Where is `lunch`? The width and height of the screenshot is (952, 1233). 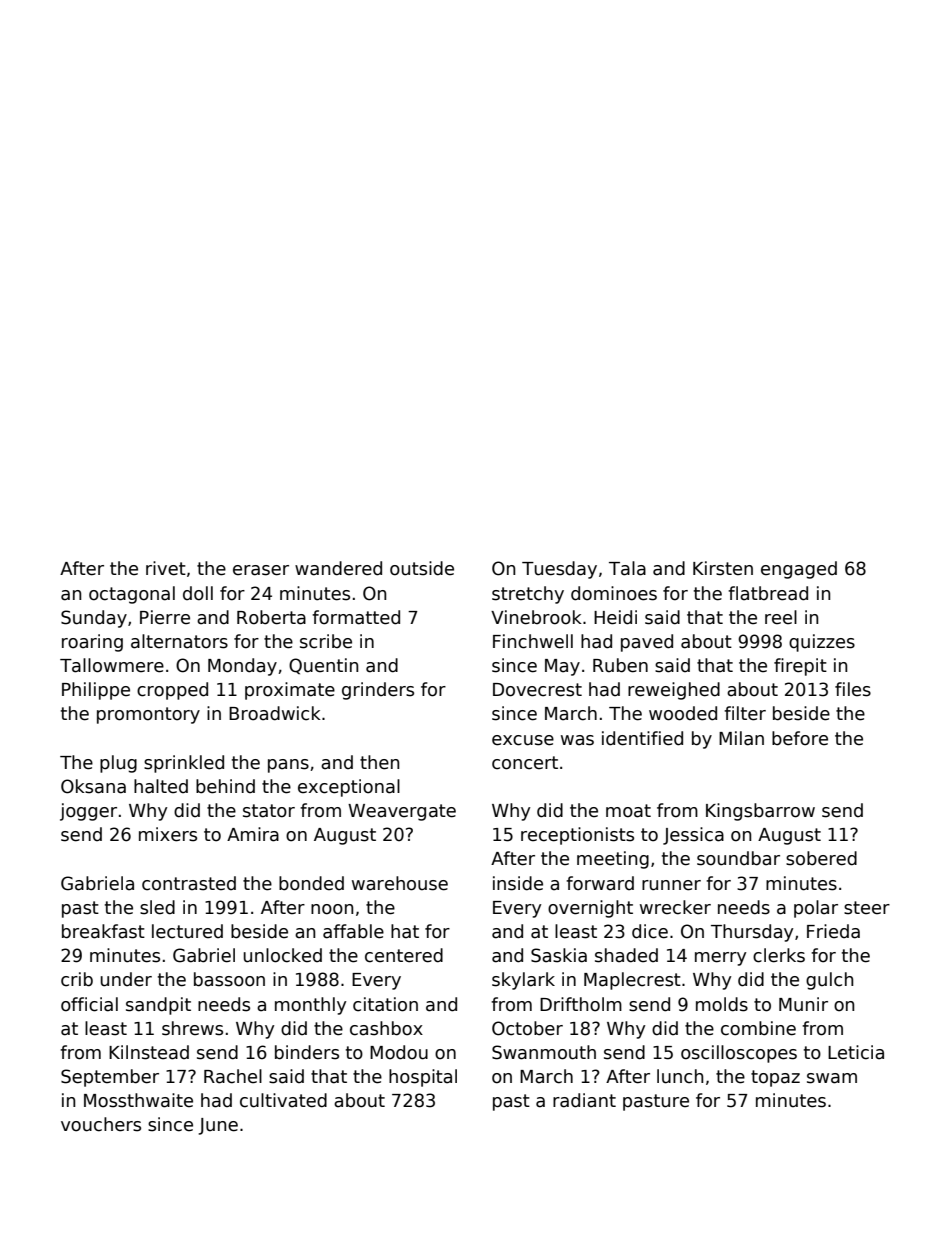
lunch is located at coordinates (680, 1076).
